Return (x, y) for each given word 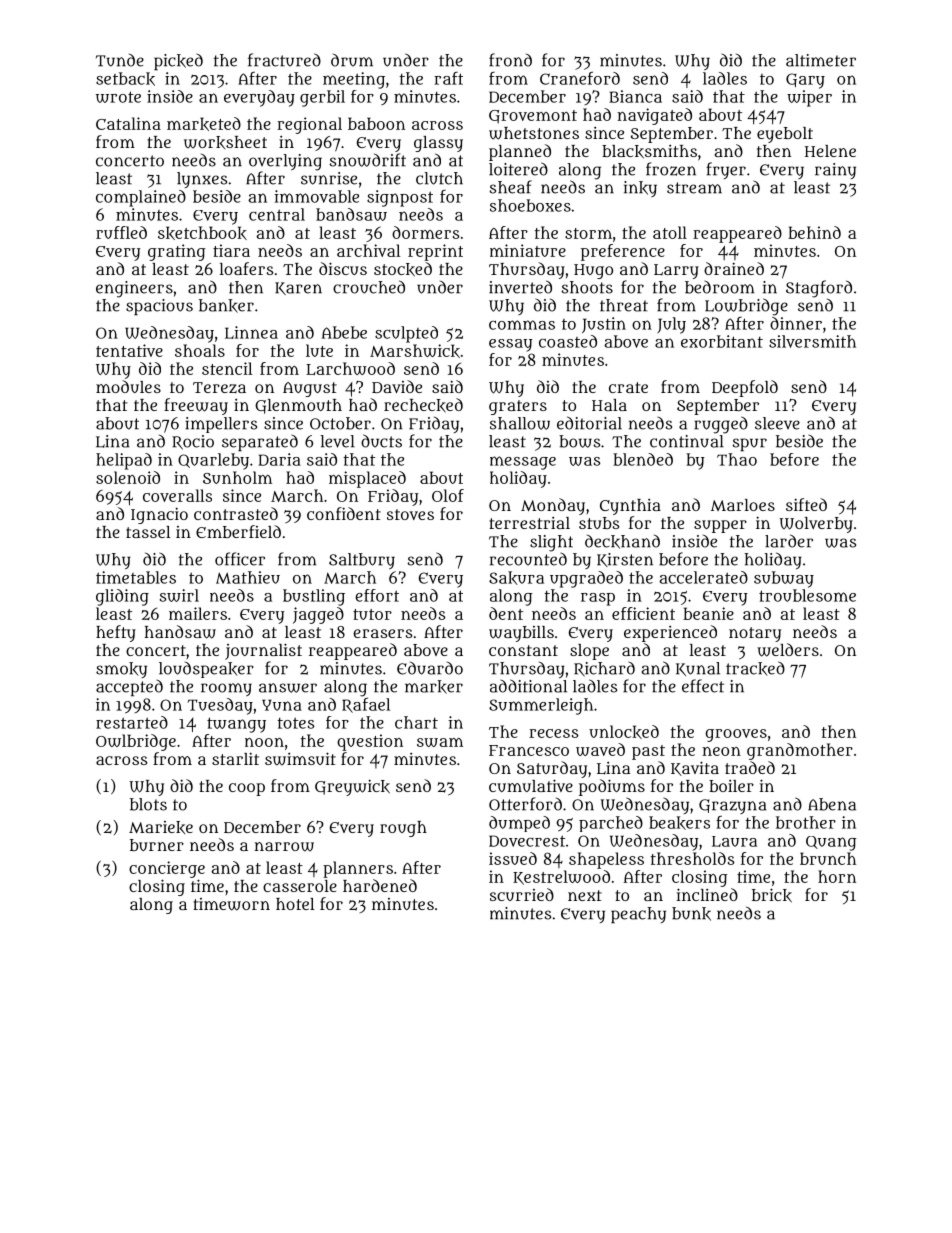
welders (788, 650)
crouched (369, 287)
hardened (380, 885)
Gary (805, 81)
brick (772, 895)
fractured (284, 60)
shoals (200, 350)
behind (814, 232)
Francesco (529, 750)
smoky (121, 670)
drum (352, 60)
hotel (295, 904)
